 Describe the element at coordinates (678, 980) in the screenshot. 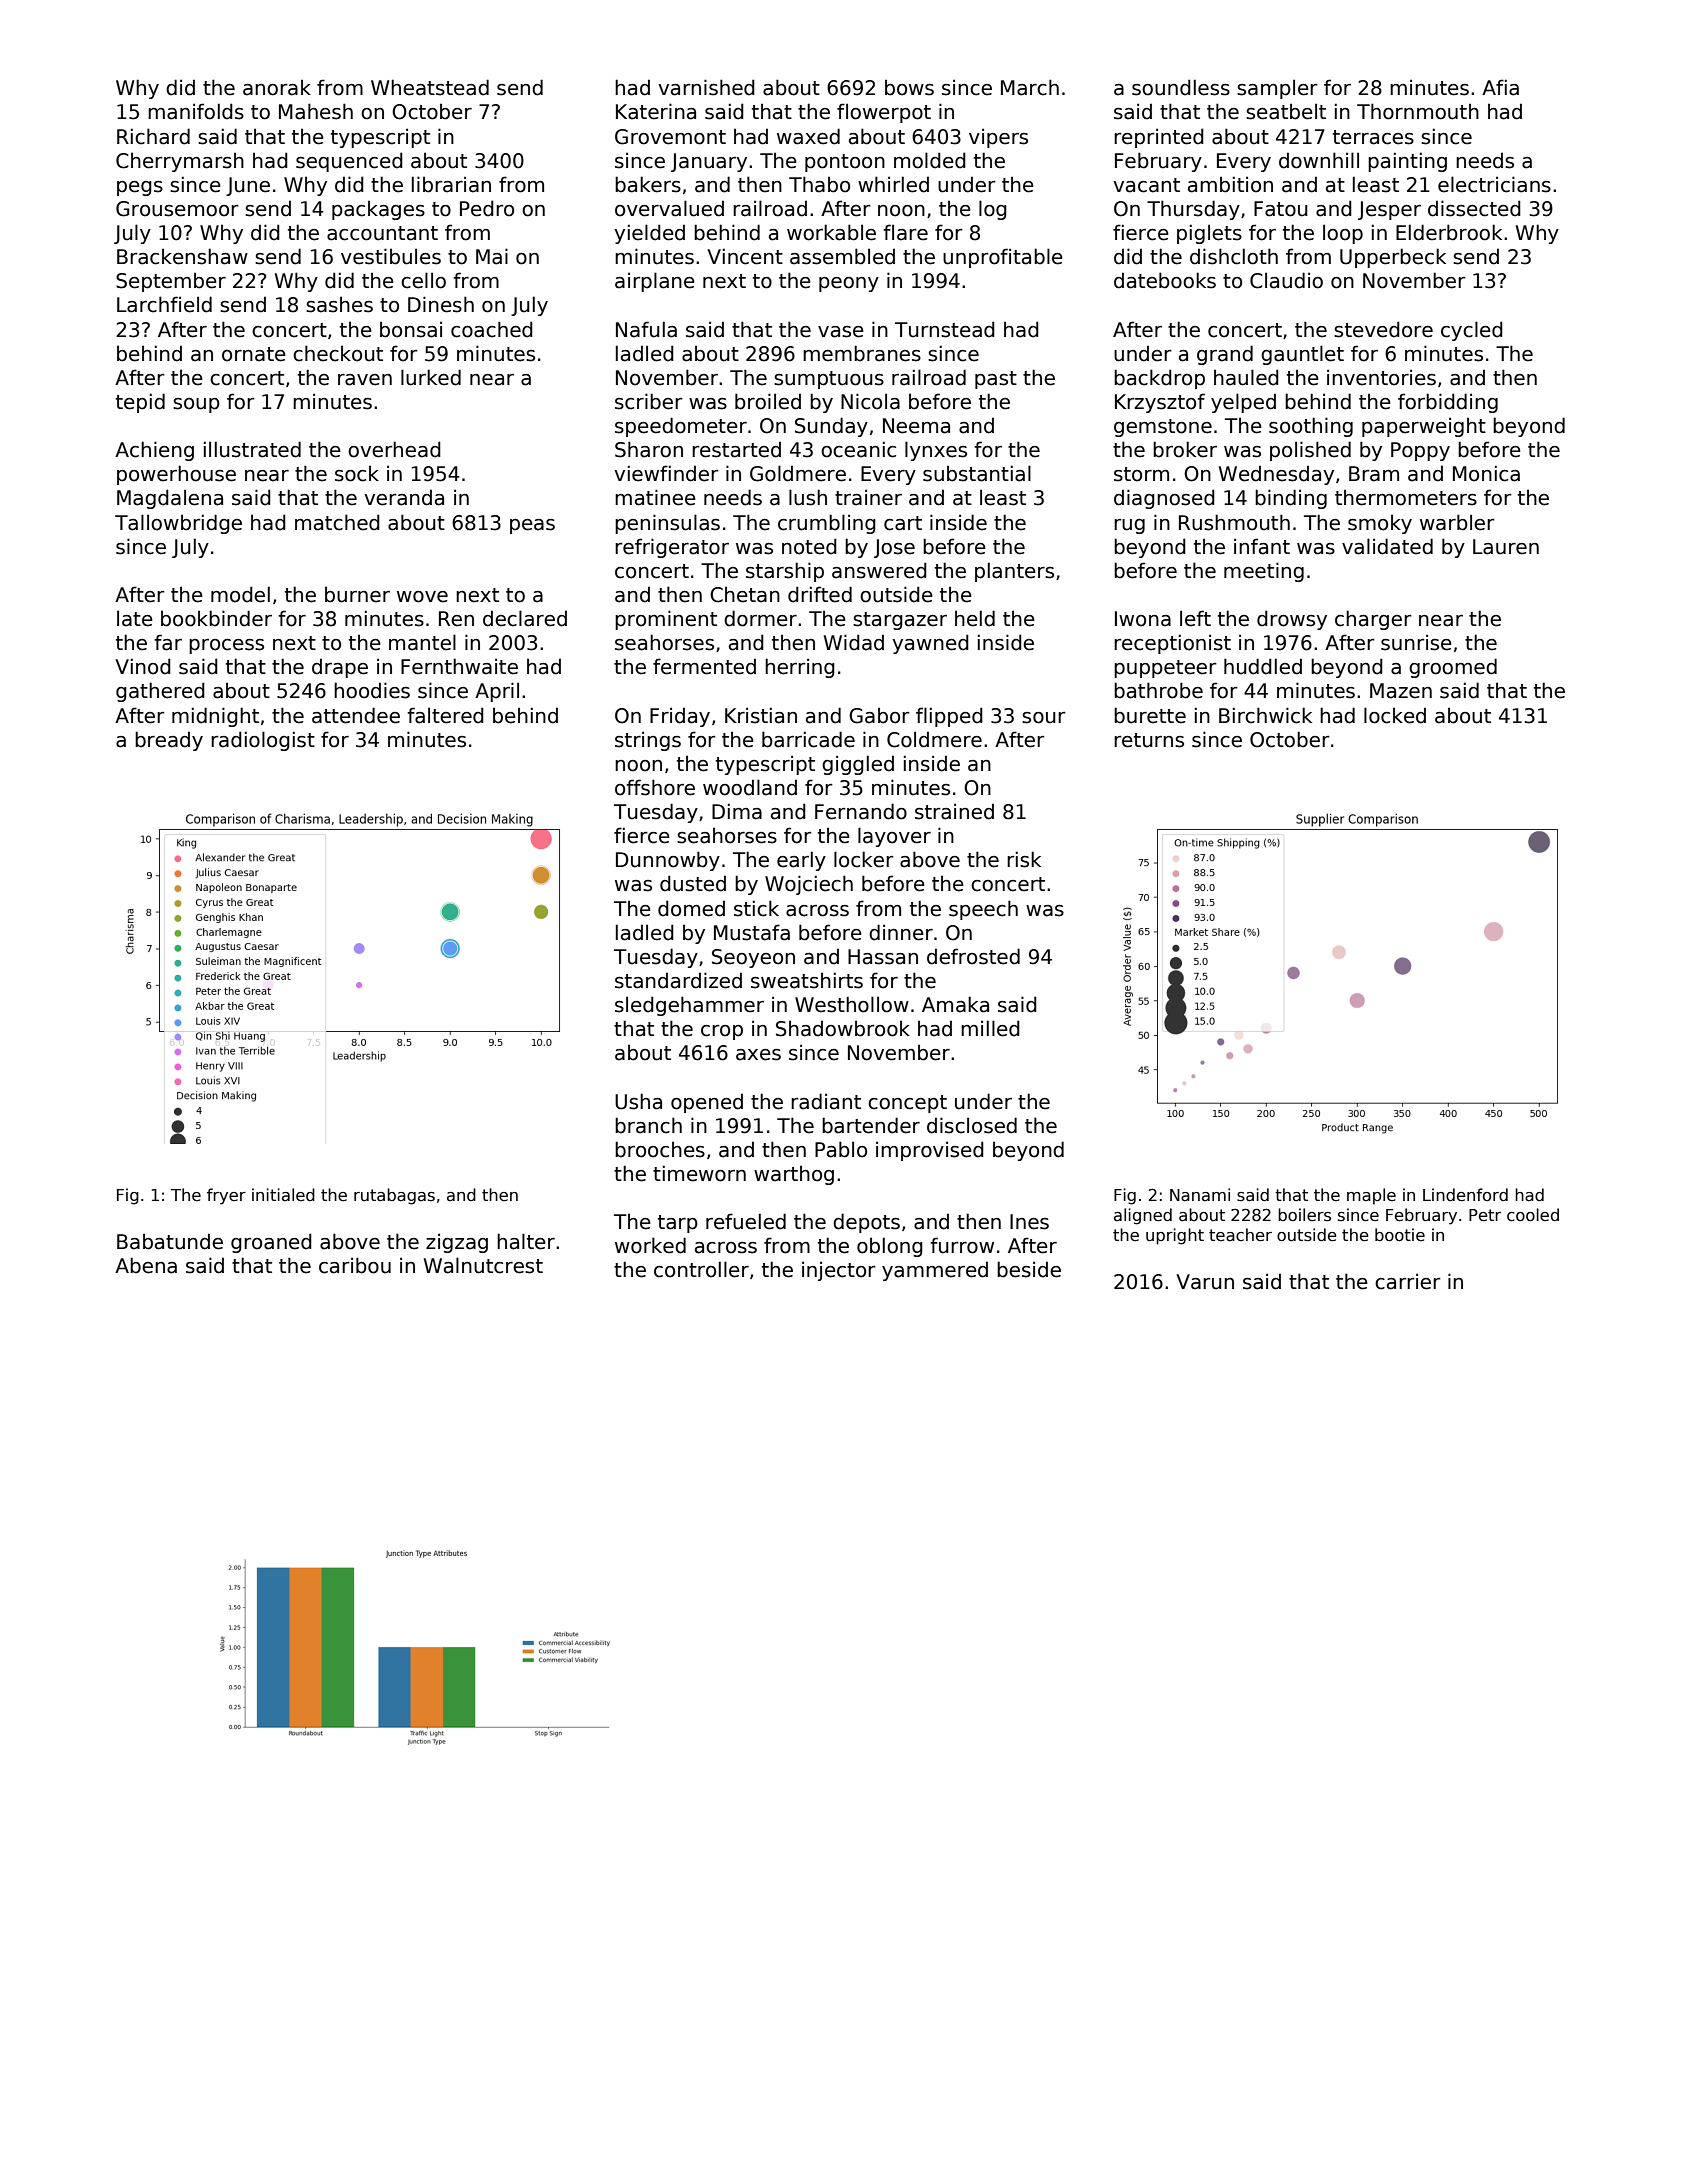

I see `standardized` at that location.
